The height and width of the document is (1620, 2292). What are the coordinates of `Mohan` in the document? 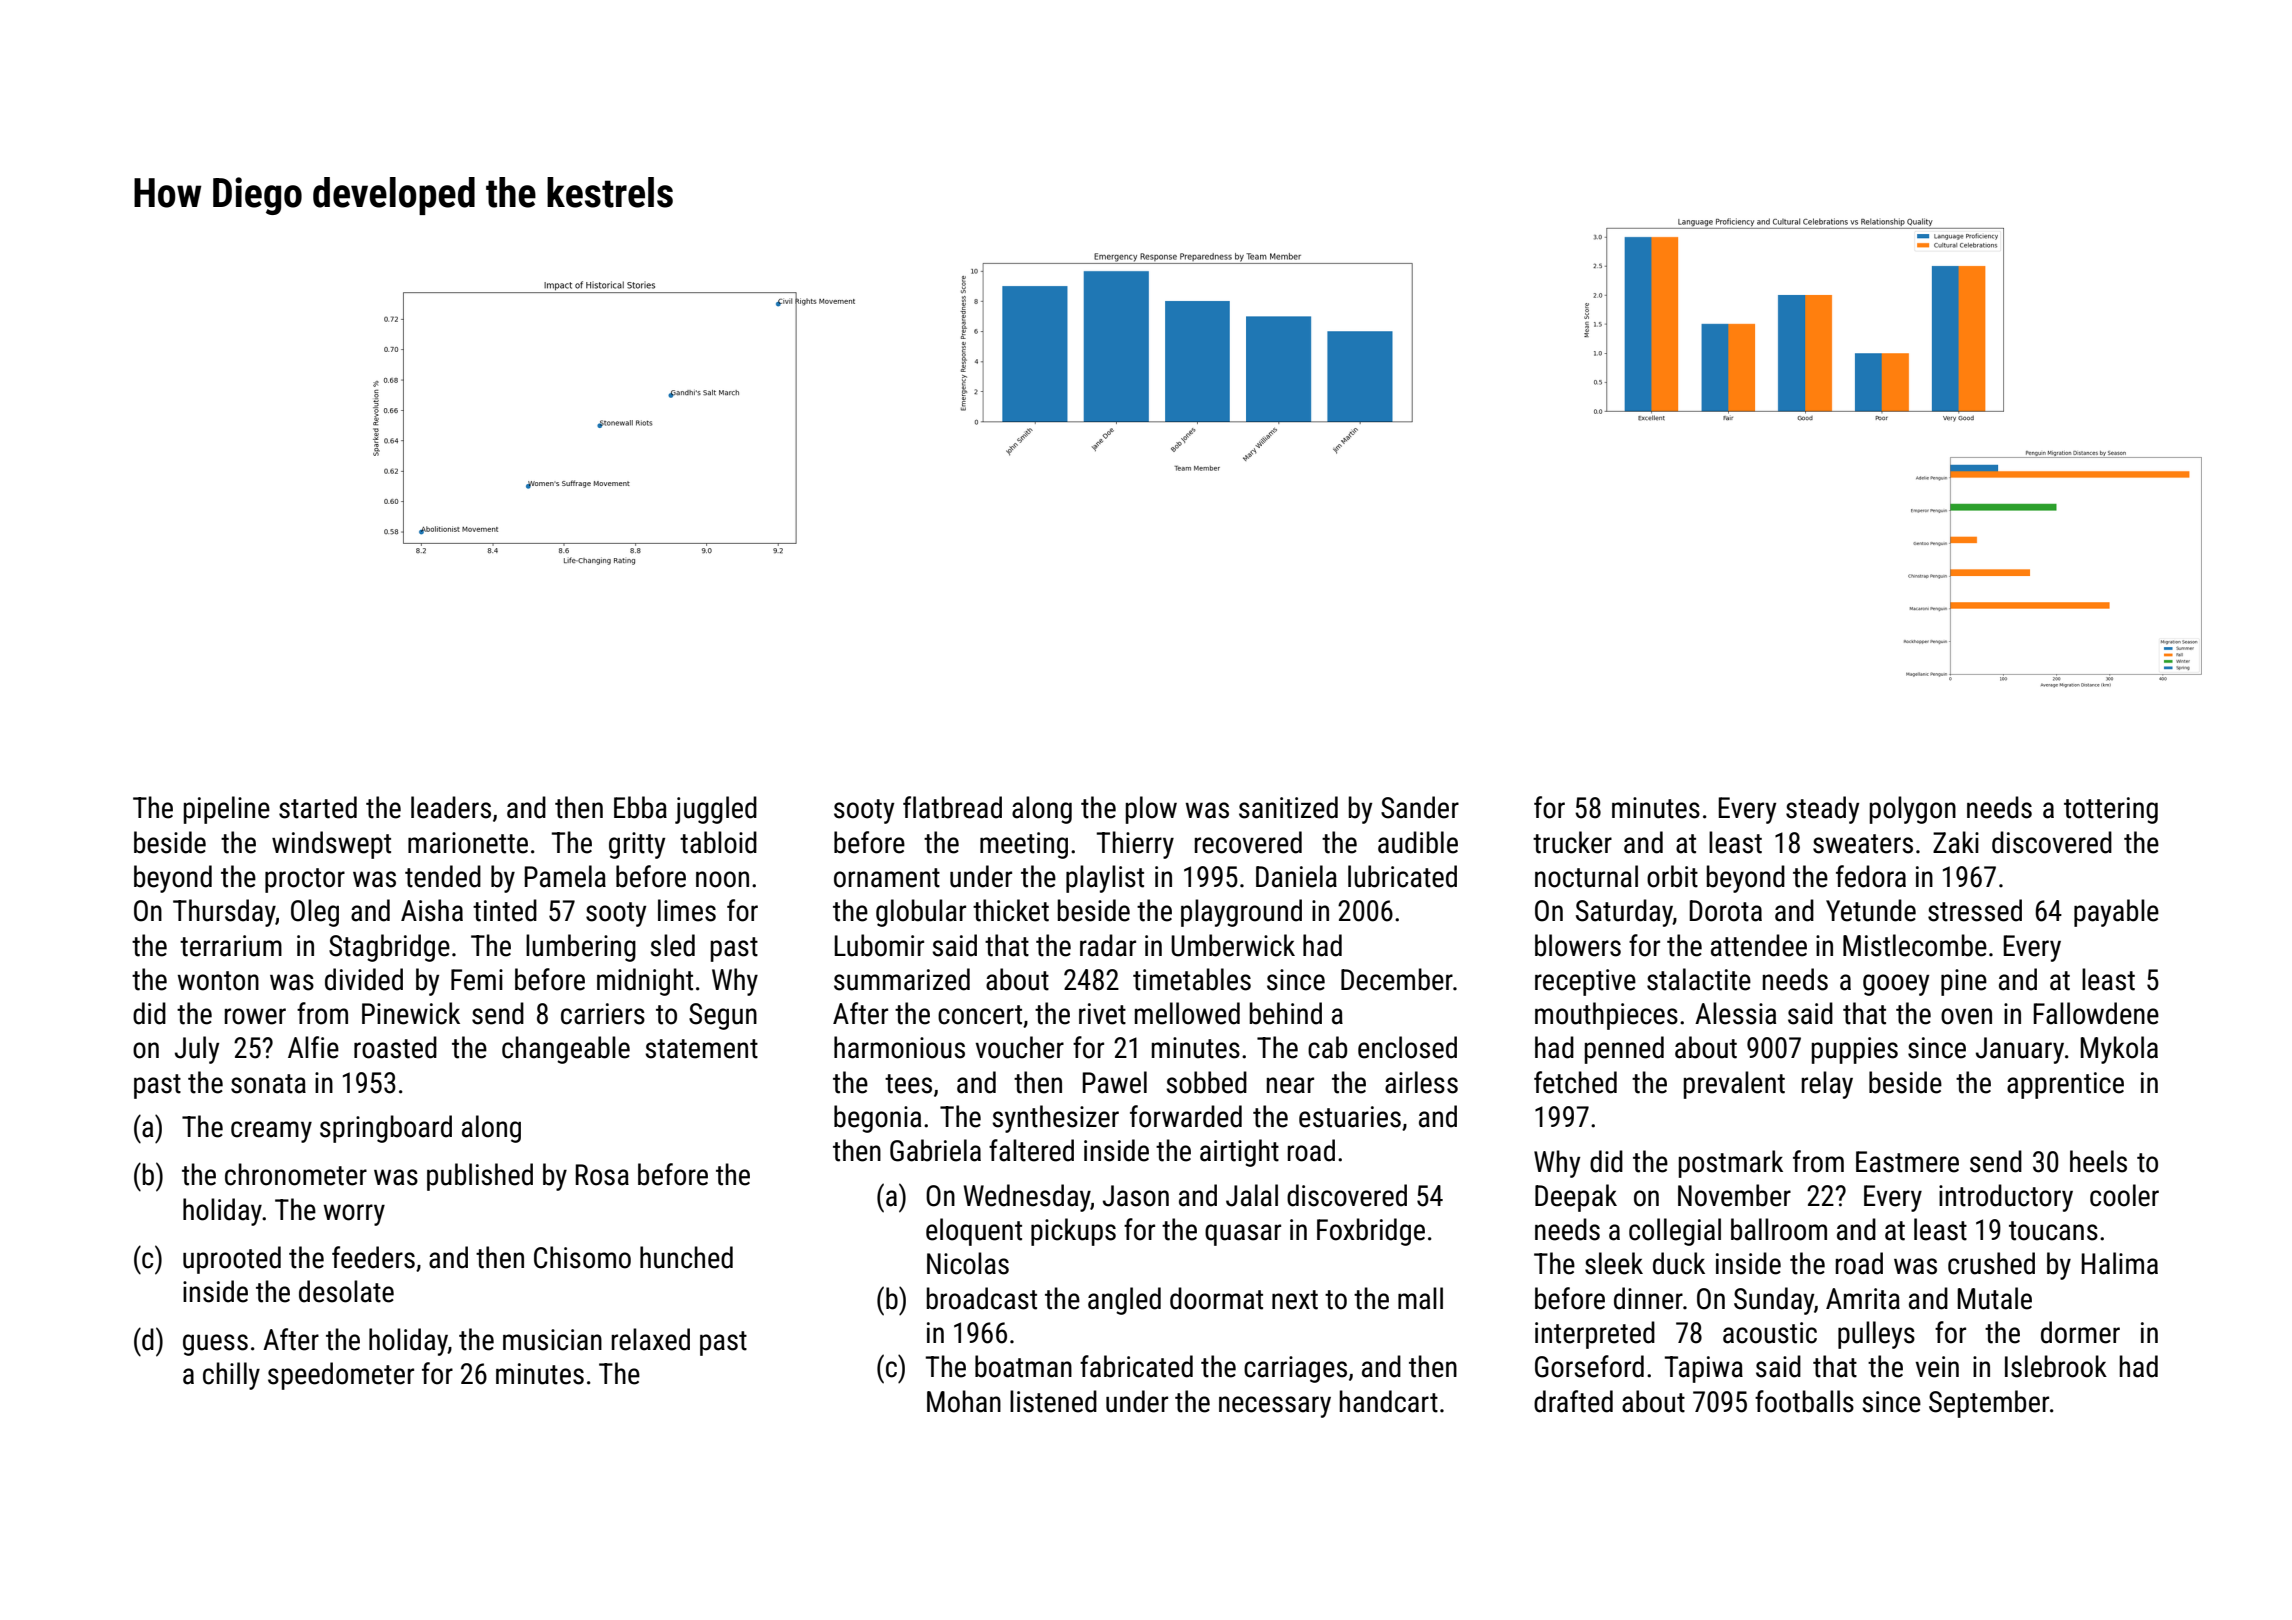 It's located at (964, 1401).
